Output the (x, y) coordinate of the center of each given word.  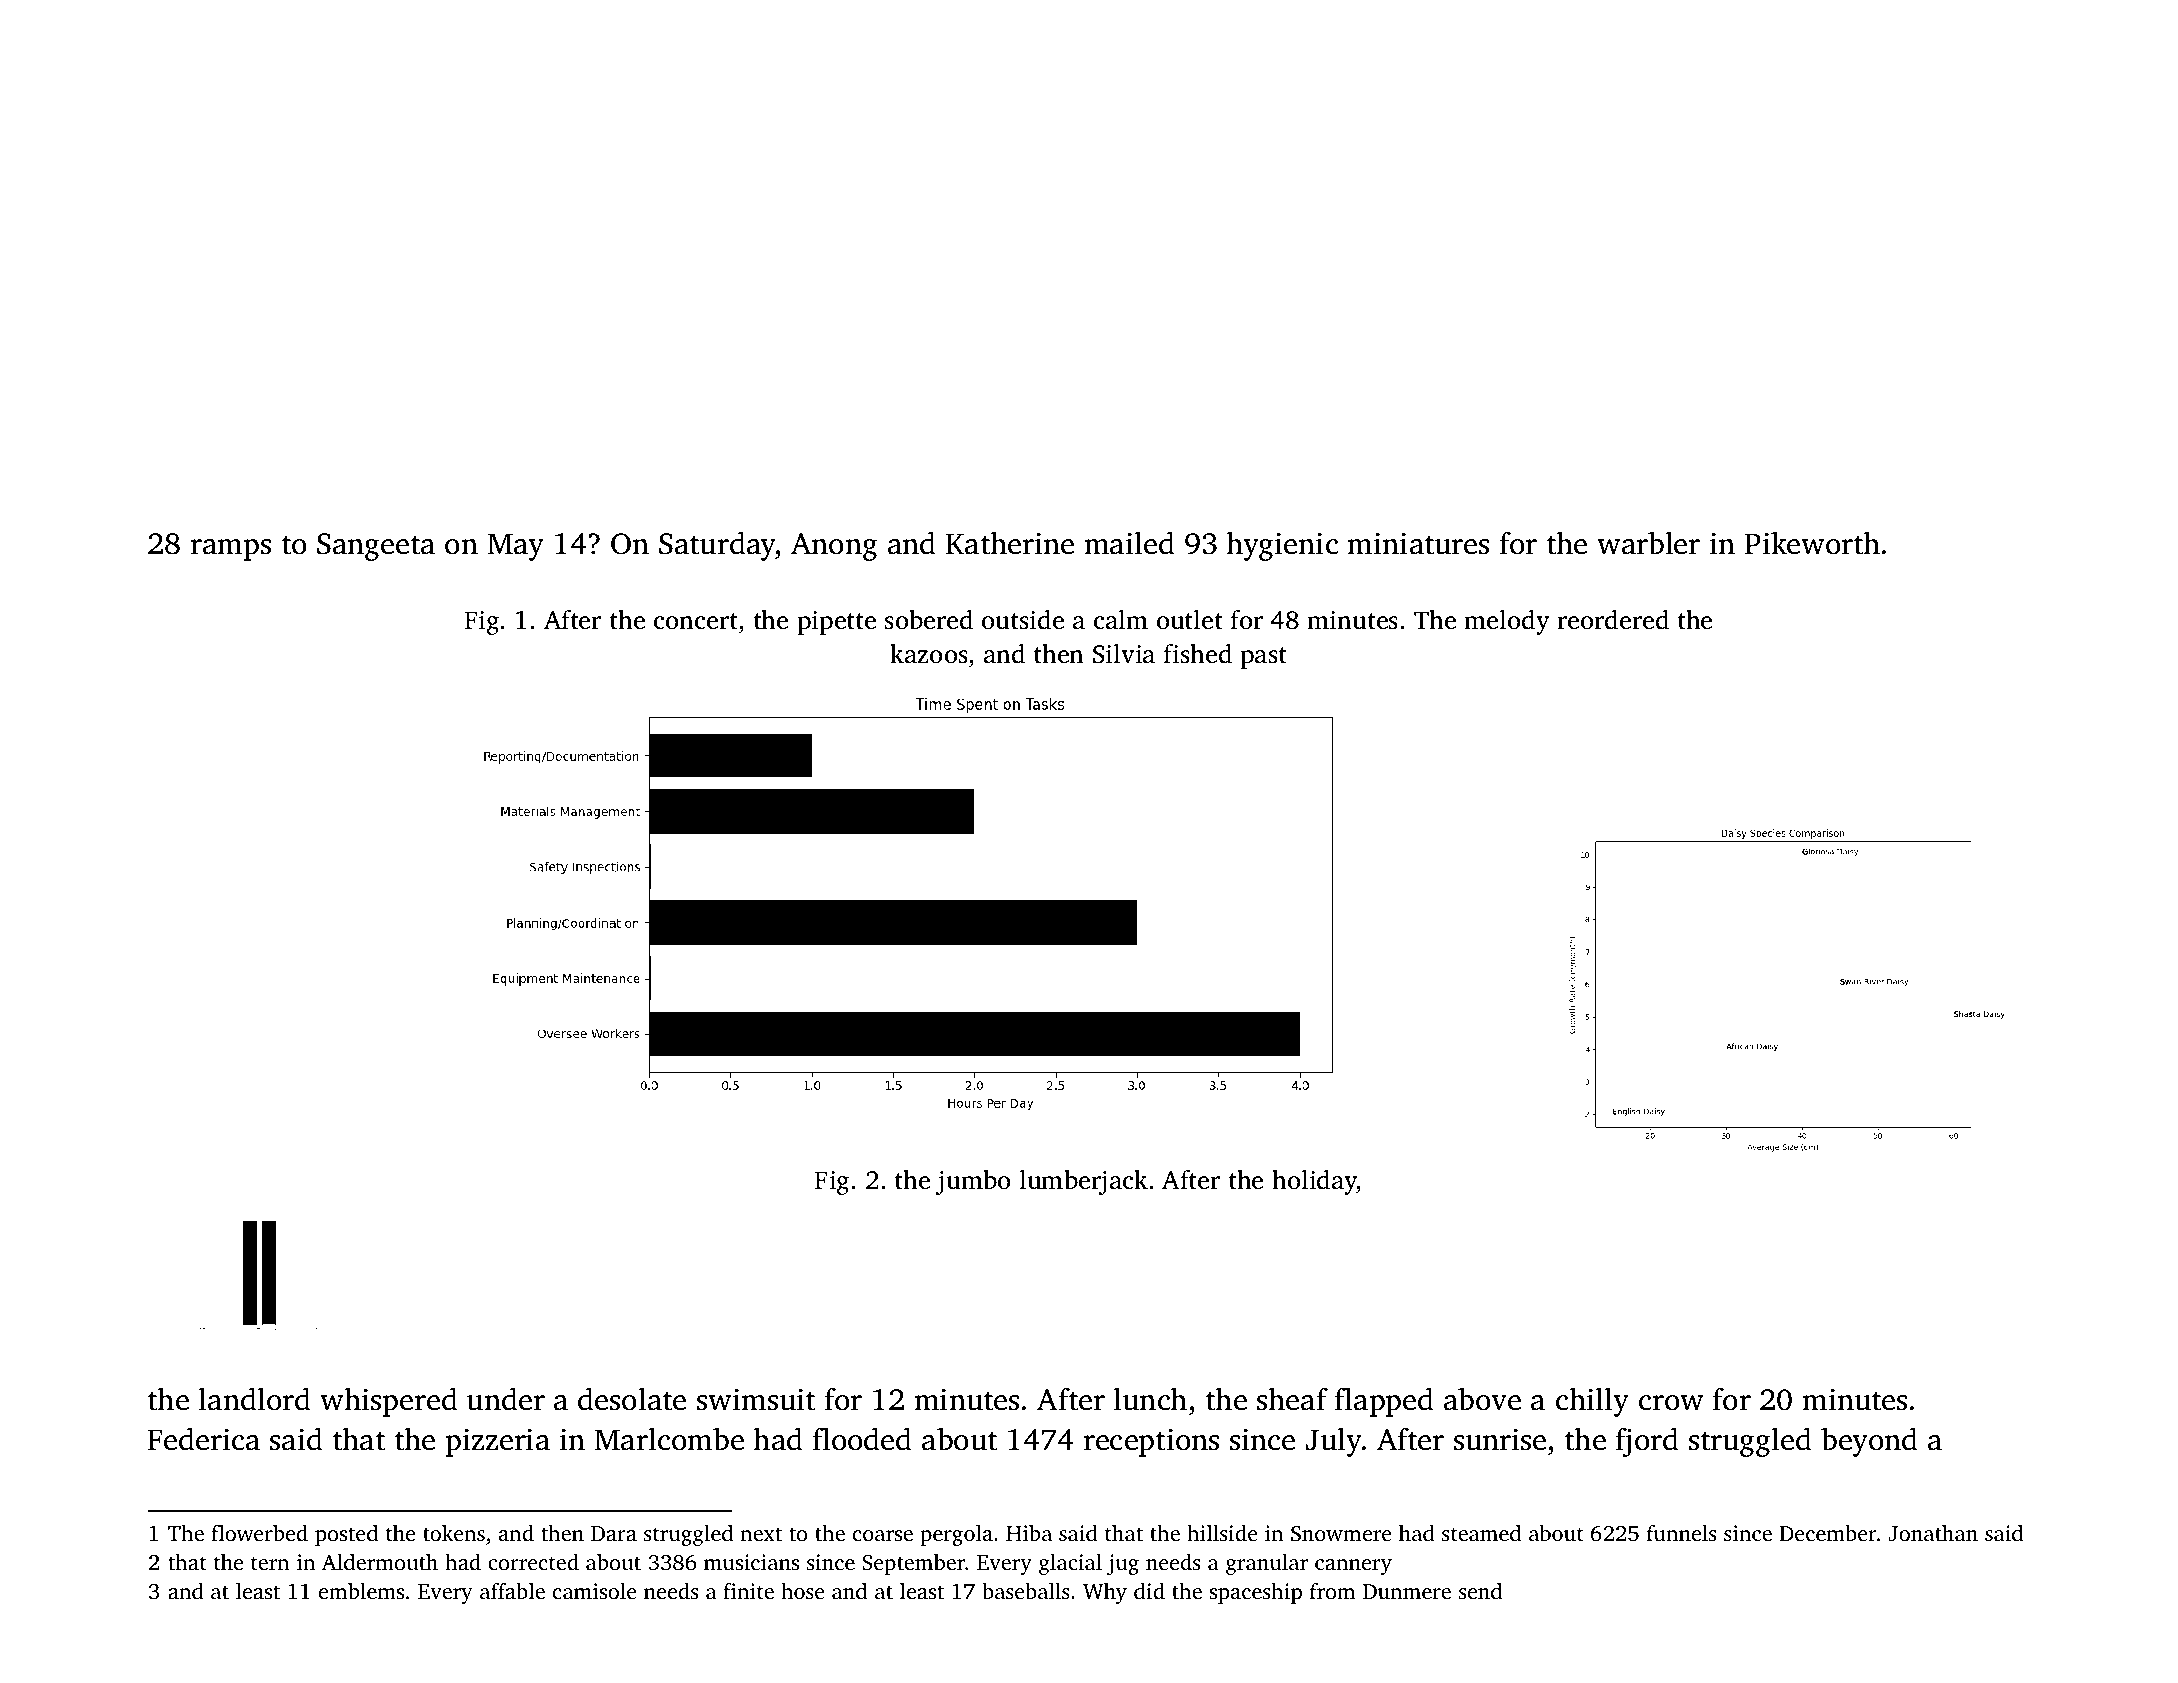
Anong (834, 547)
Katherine (1010, 543)
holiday (1314, 1182)
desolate (632, 1399)
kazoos (929, 654)
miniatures (1418, 543)
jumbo (973, 1182)
